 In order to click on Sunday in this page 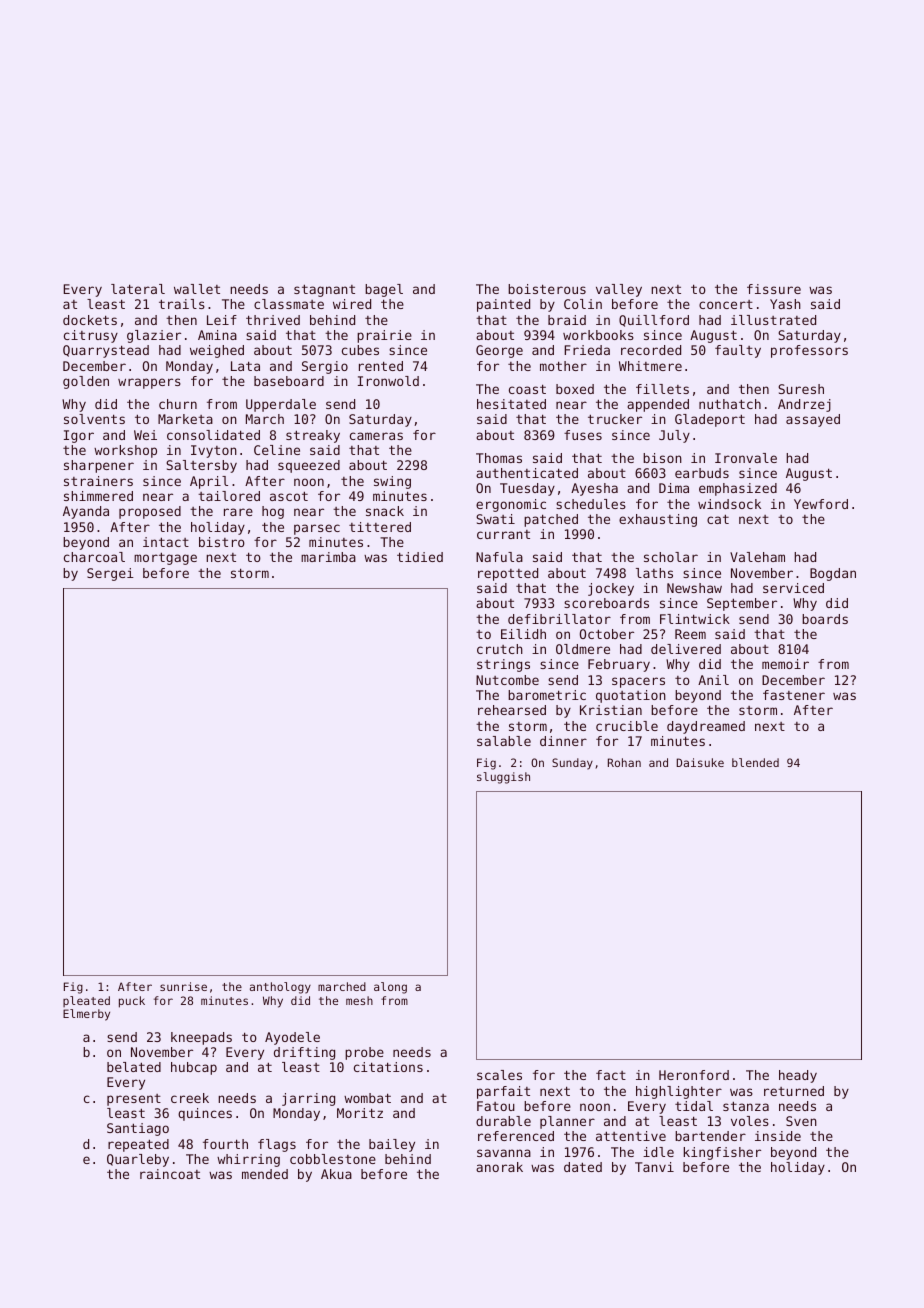, I will do `click(572, 764)`.
